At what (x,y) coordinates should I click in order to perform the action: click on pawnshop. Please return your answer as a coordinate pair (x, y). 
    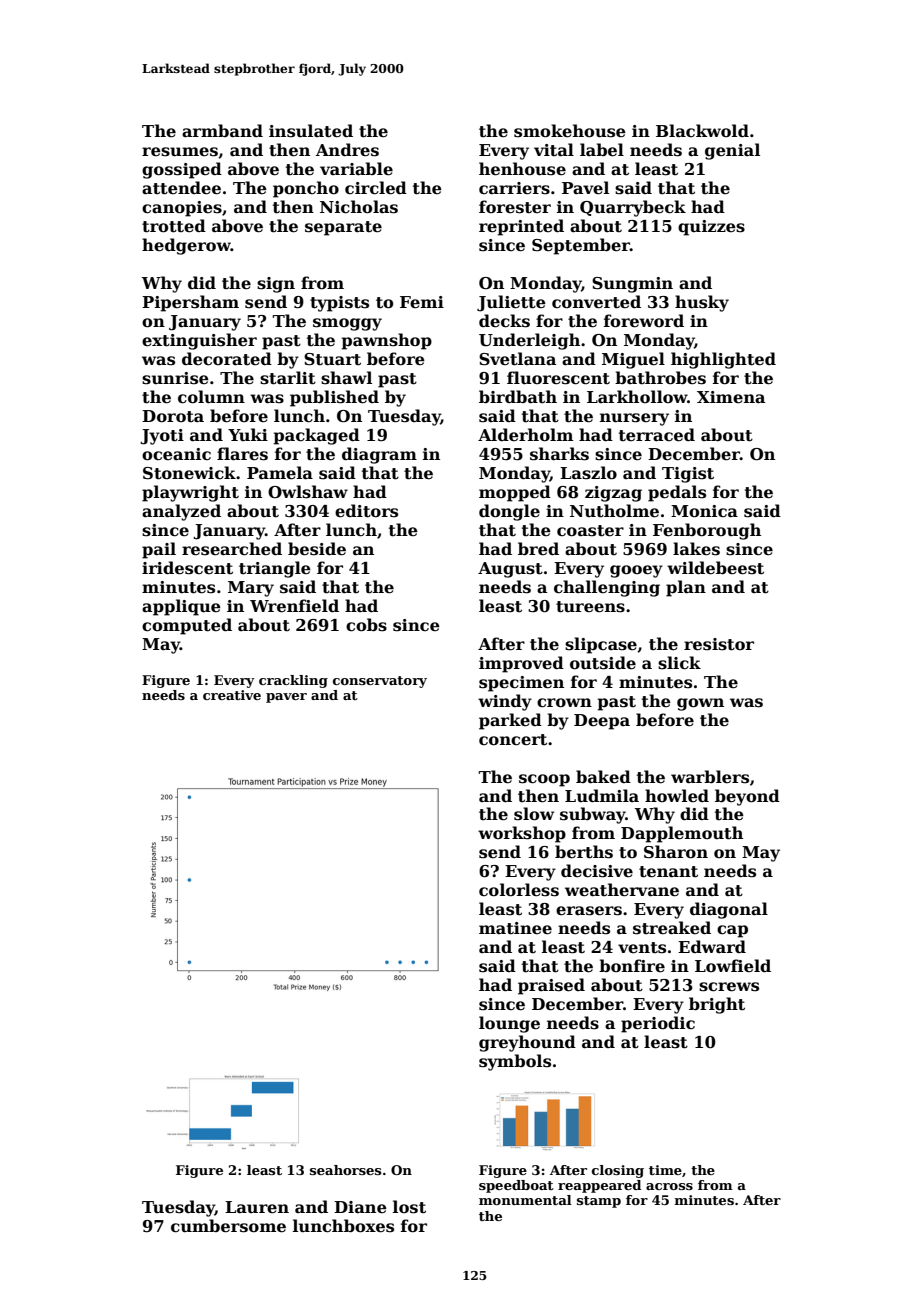
    Looking at the image, I should click on (386, 341).
